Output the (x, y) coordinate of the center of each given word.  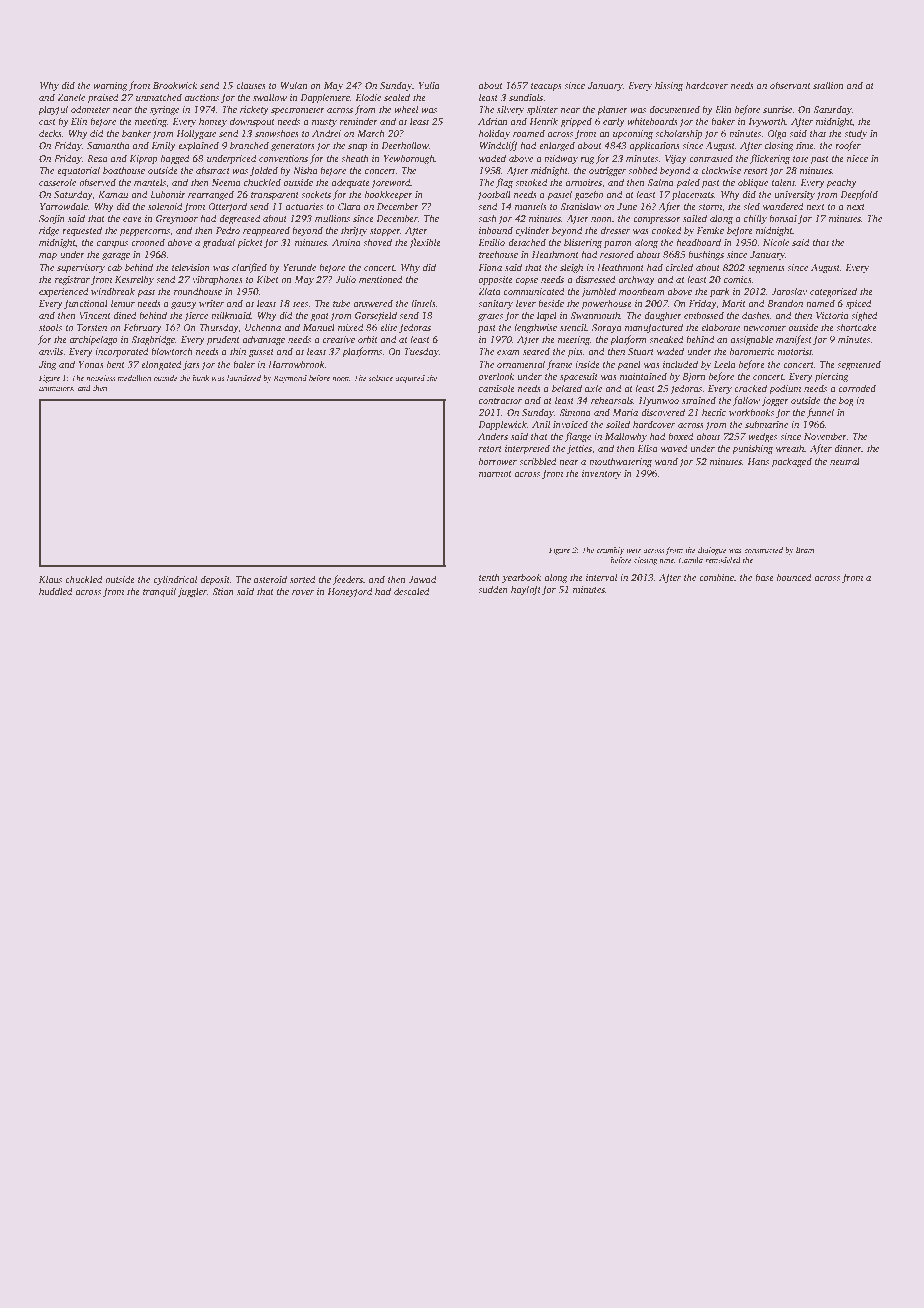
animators (56, 388)
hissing (669, 86)
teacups (546, 87)
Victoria (832, 315)
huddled (56, 591)
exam (508, 352)
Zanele (71, 97)
